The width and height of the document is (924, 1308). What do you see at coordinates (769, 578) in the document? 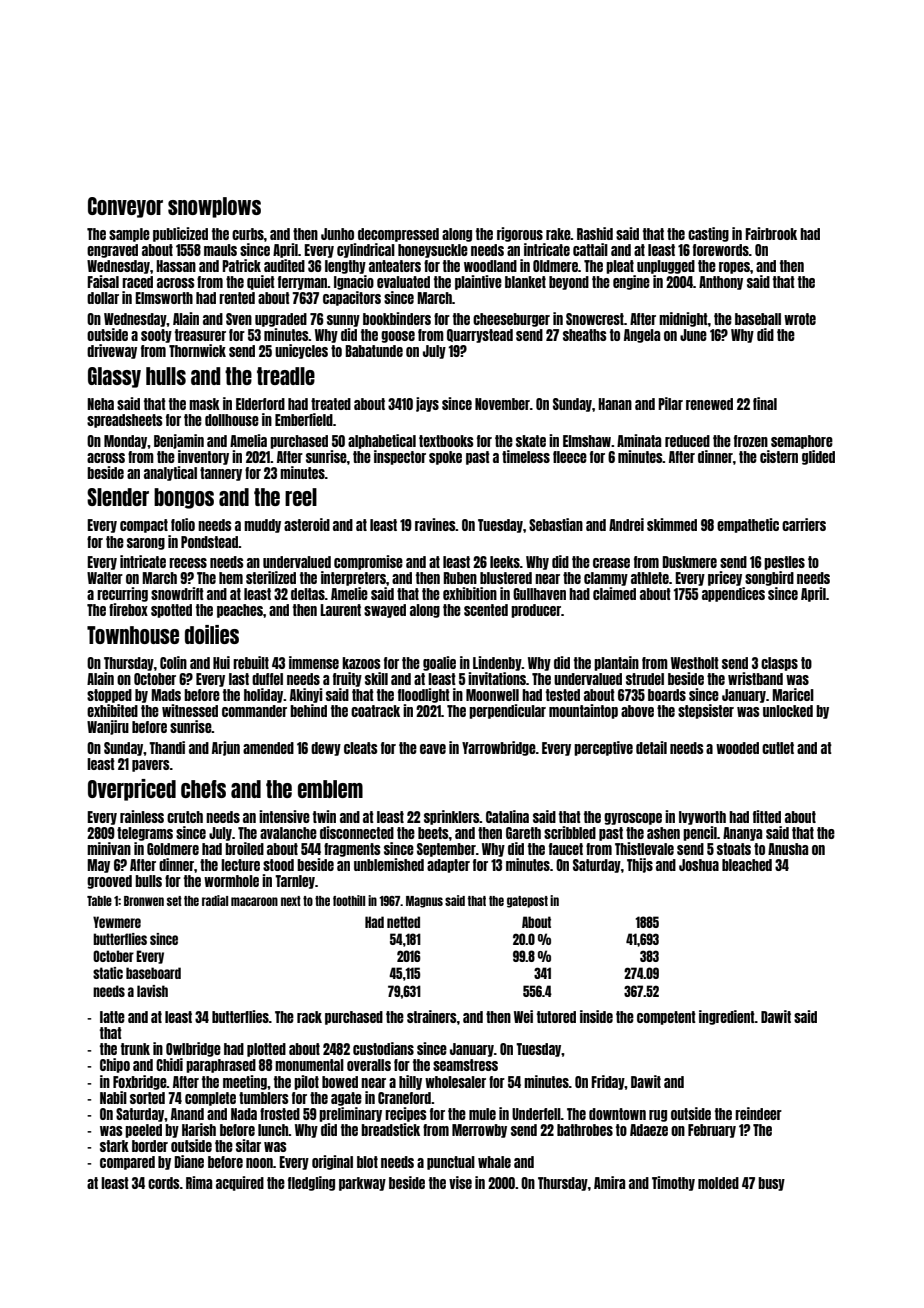
I see `songbird` at bounding box center [769, 578].
